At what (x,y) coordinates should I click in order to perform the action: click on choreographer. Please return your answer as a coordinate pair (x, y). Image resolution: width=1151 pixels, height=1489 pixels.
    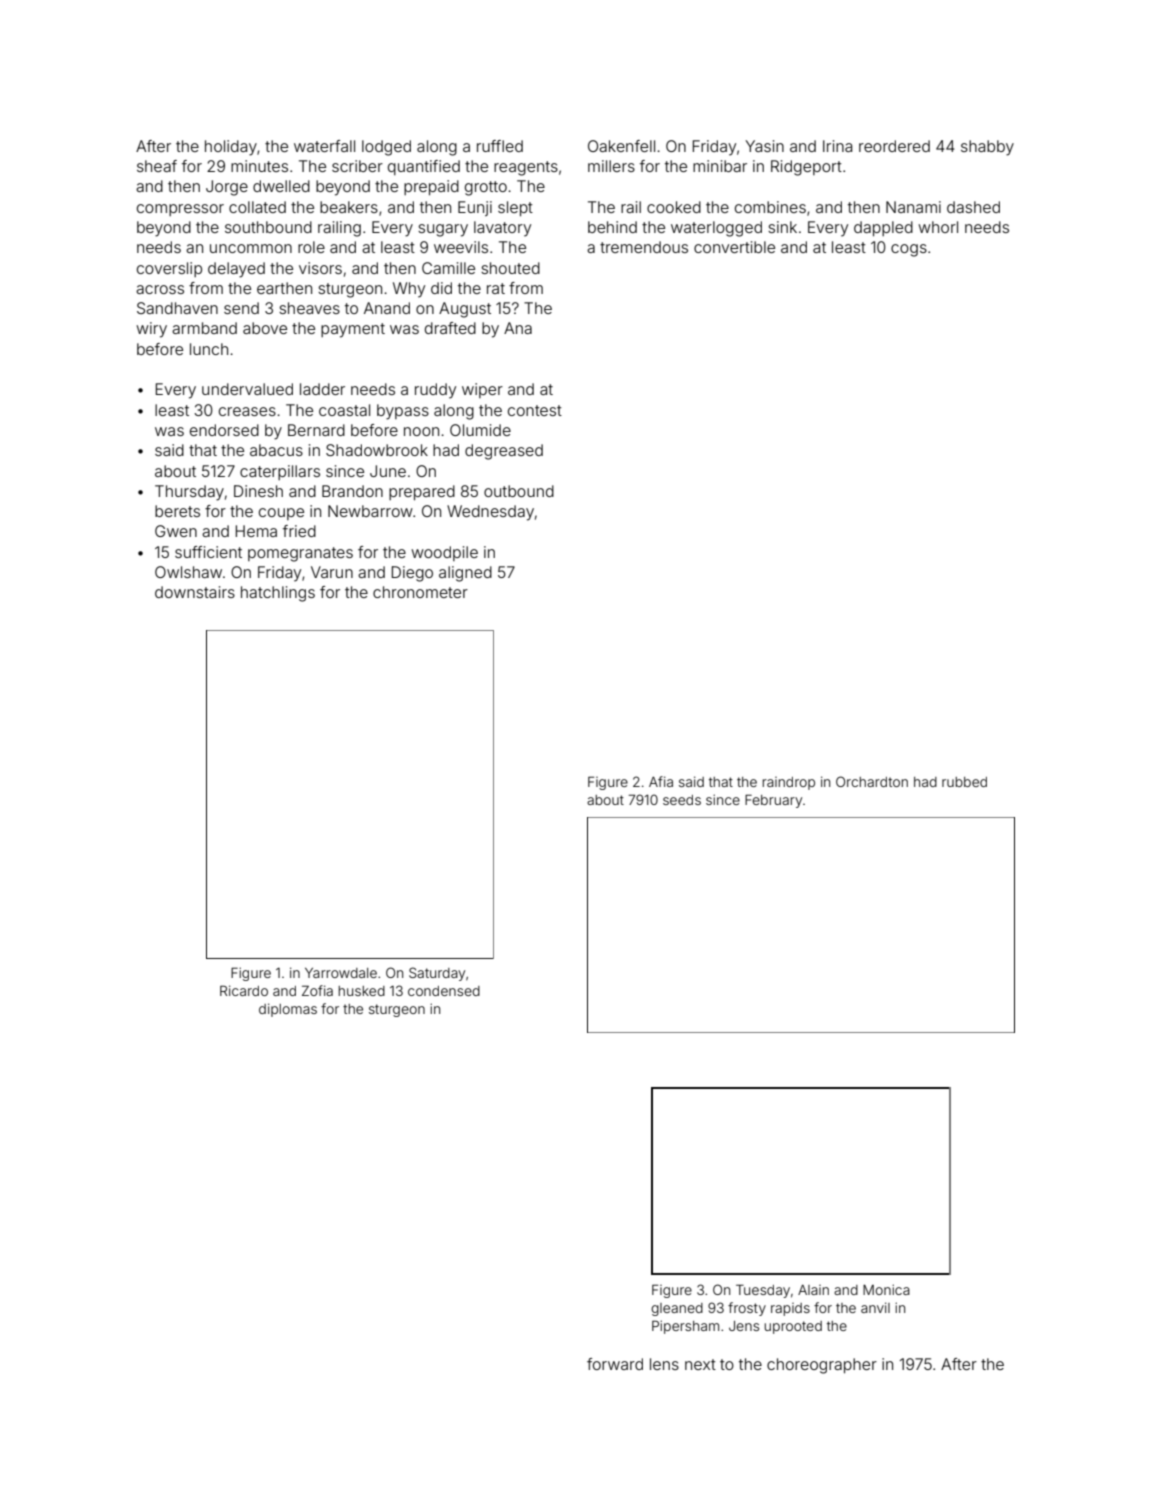
    Looking at the image, I should click on (822, 1366).
